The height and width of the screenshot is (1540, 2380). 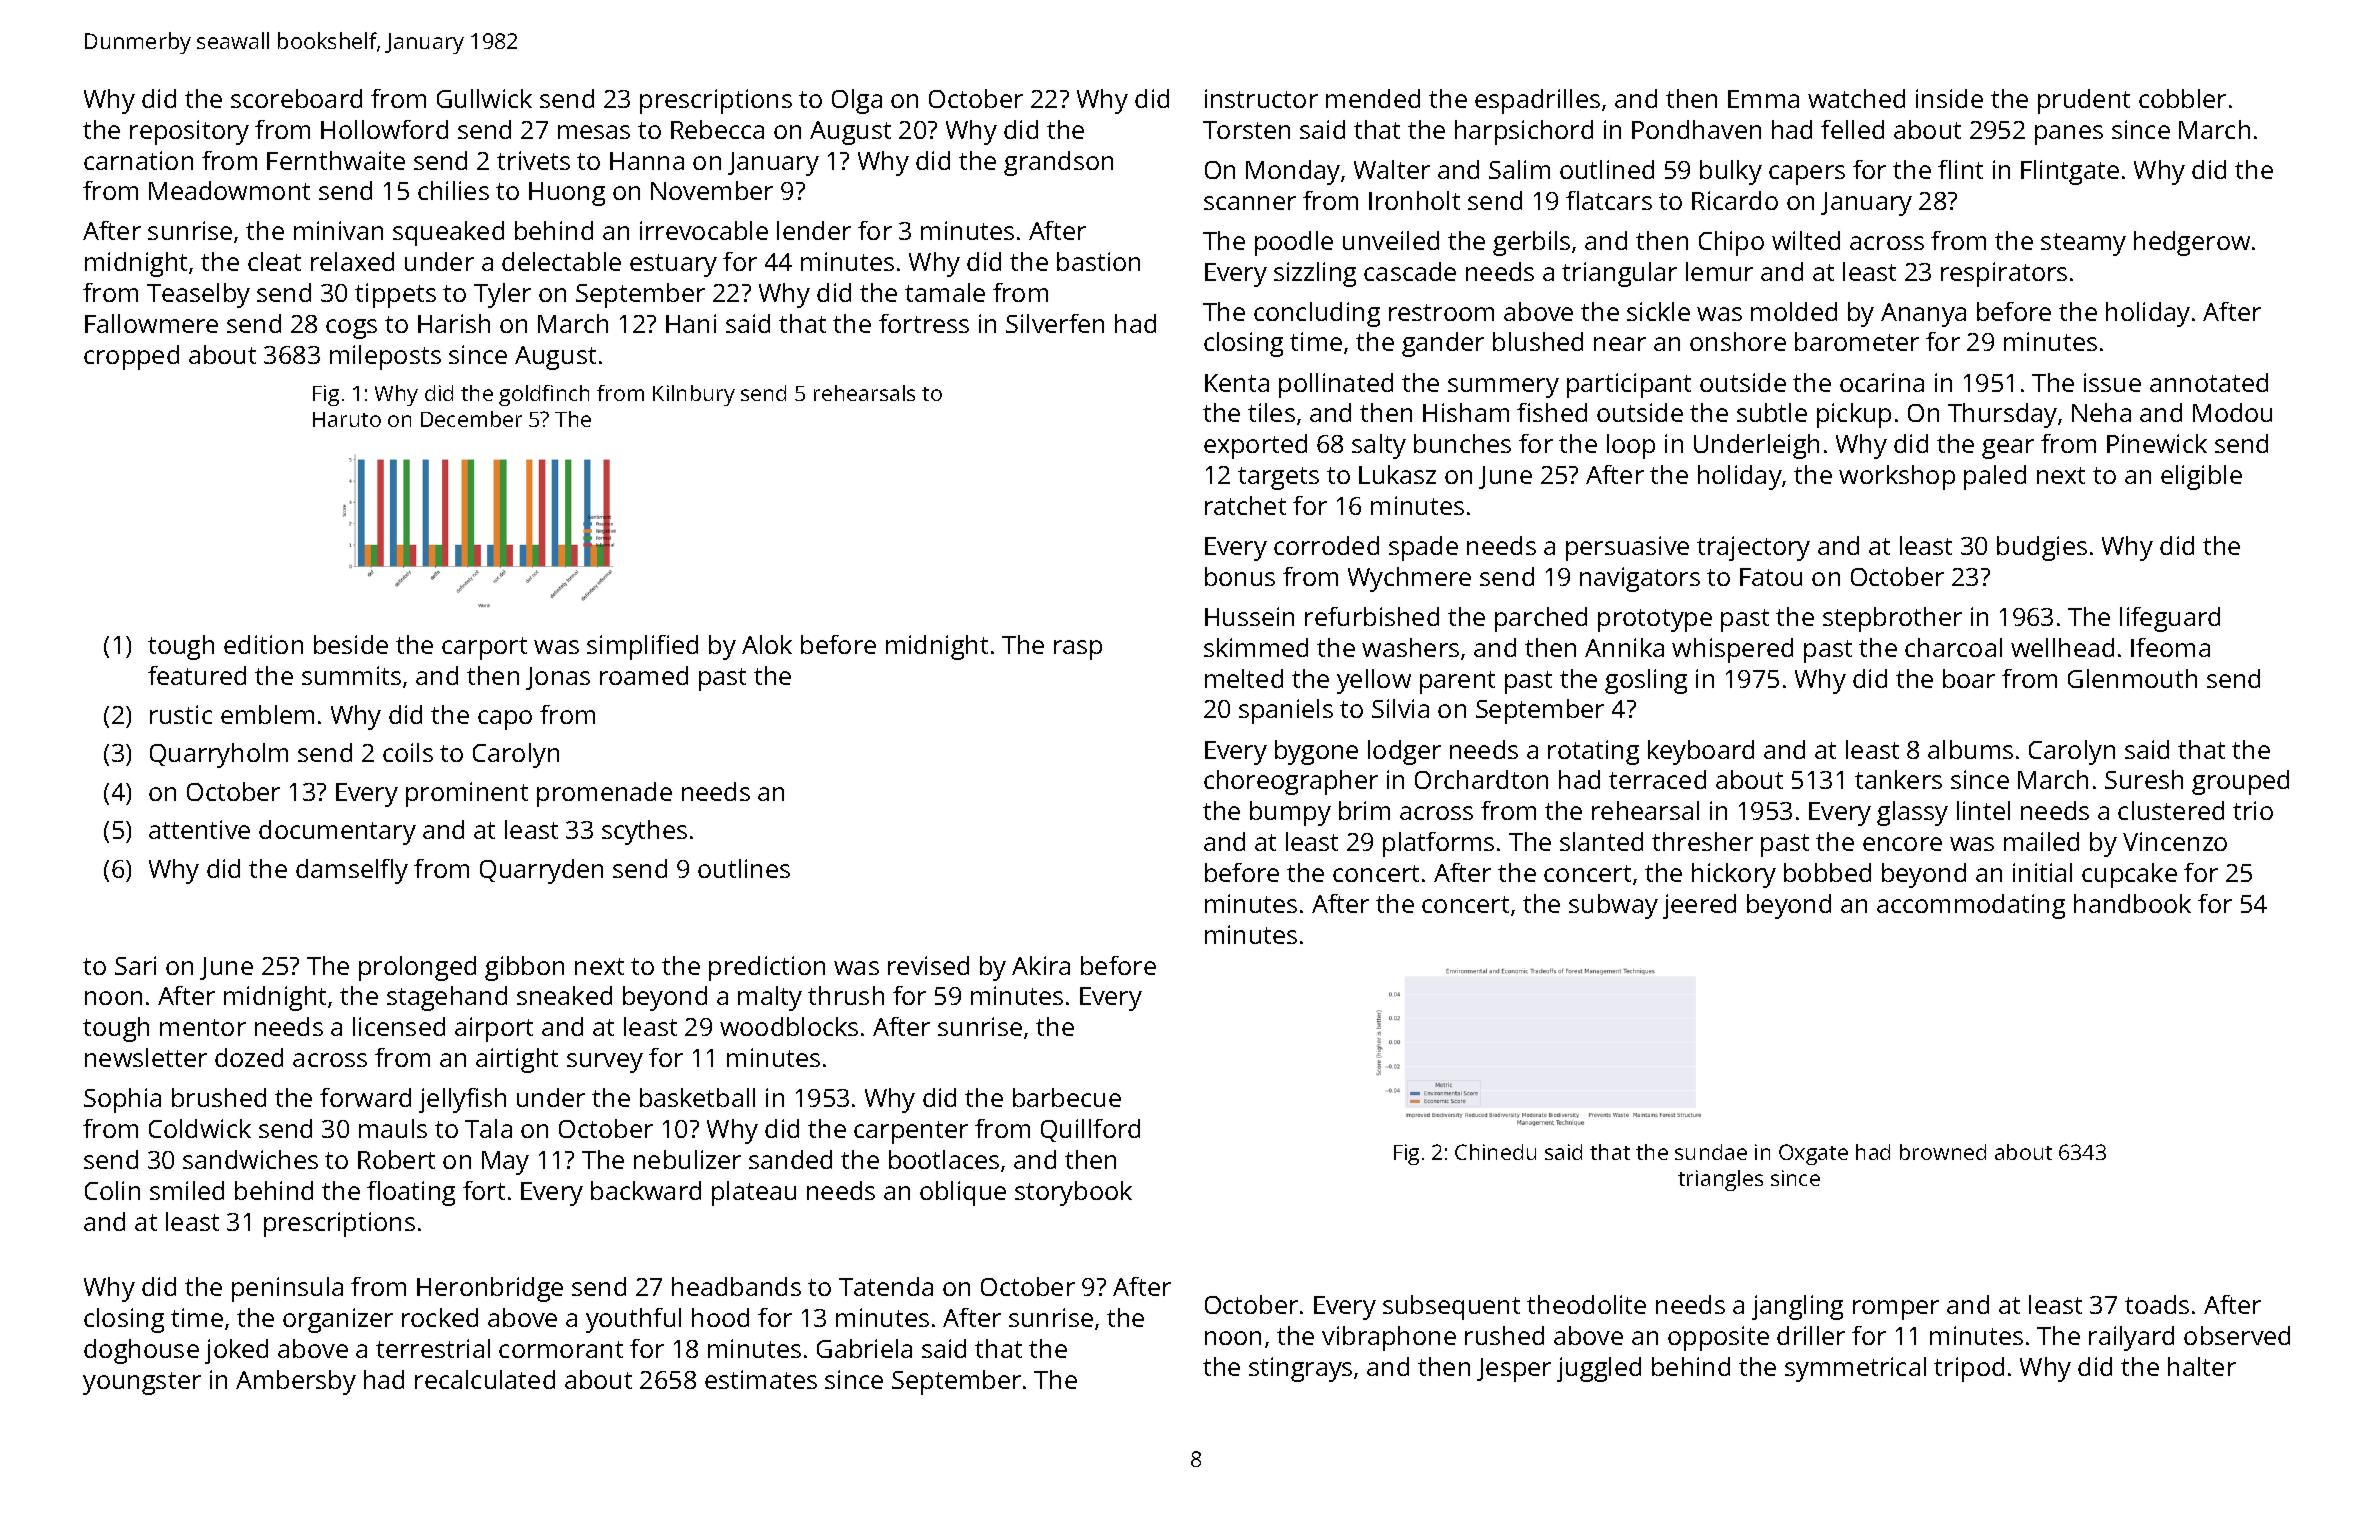 I want to click on spaniels, so click(x=1286, y=711).
